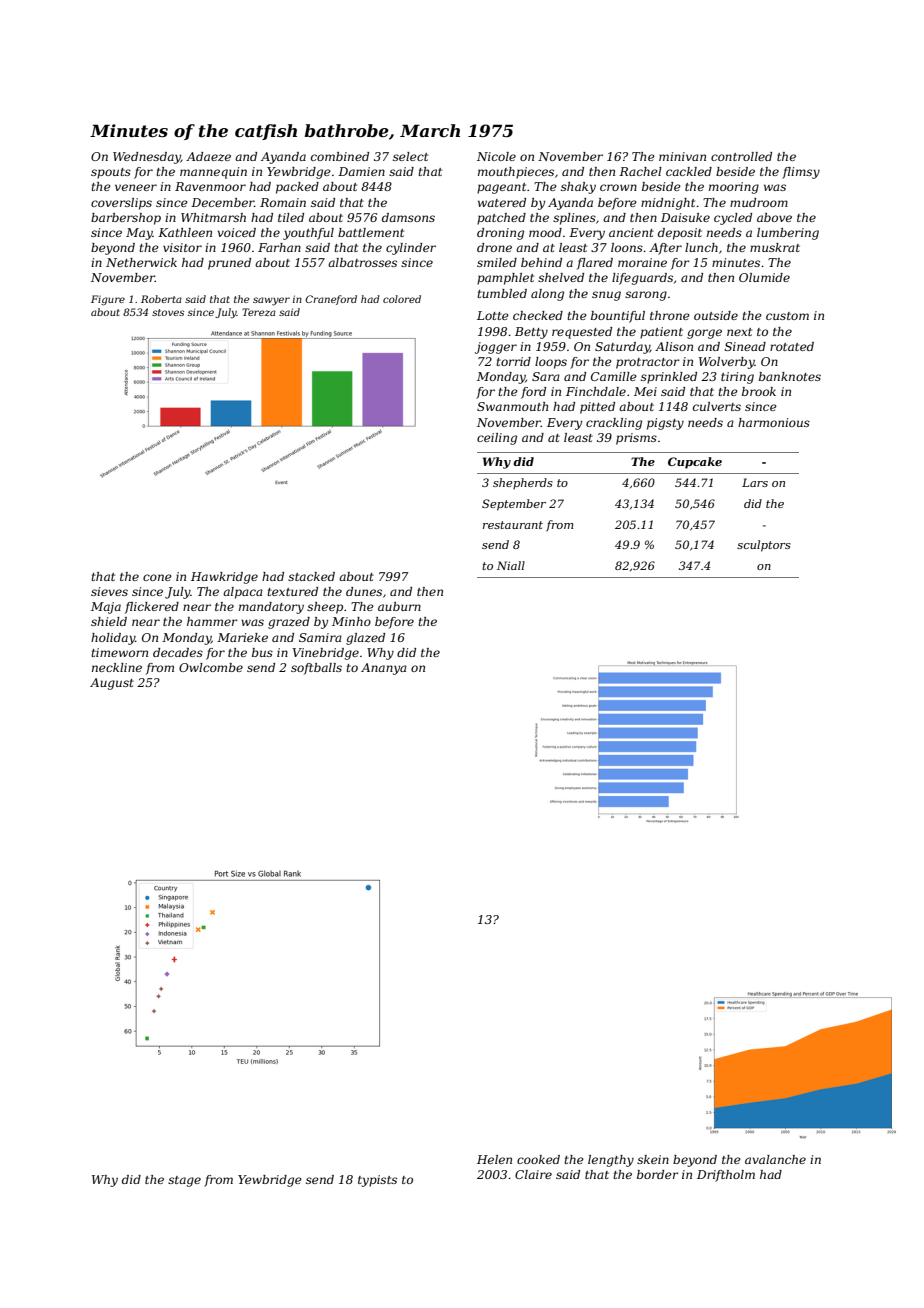 The height and width of the screenshot is (1308, 924). What do you see at coordinates (211, 667) in the screenshot?
I see `Owlcombe` at bounding box center [211, 667].
